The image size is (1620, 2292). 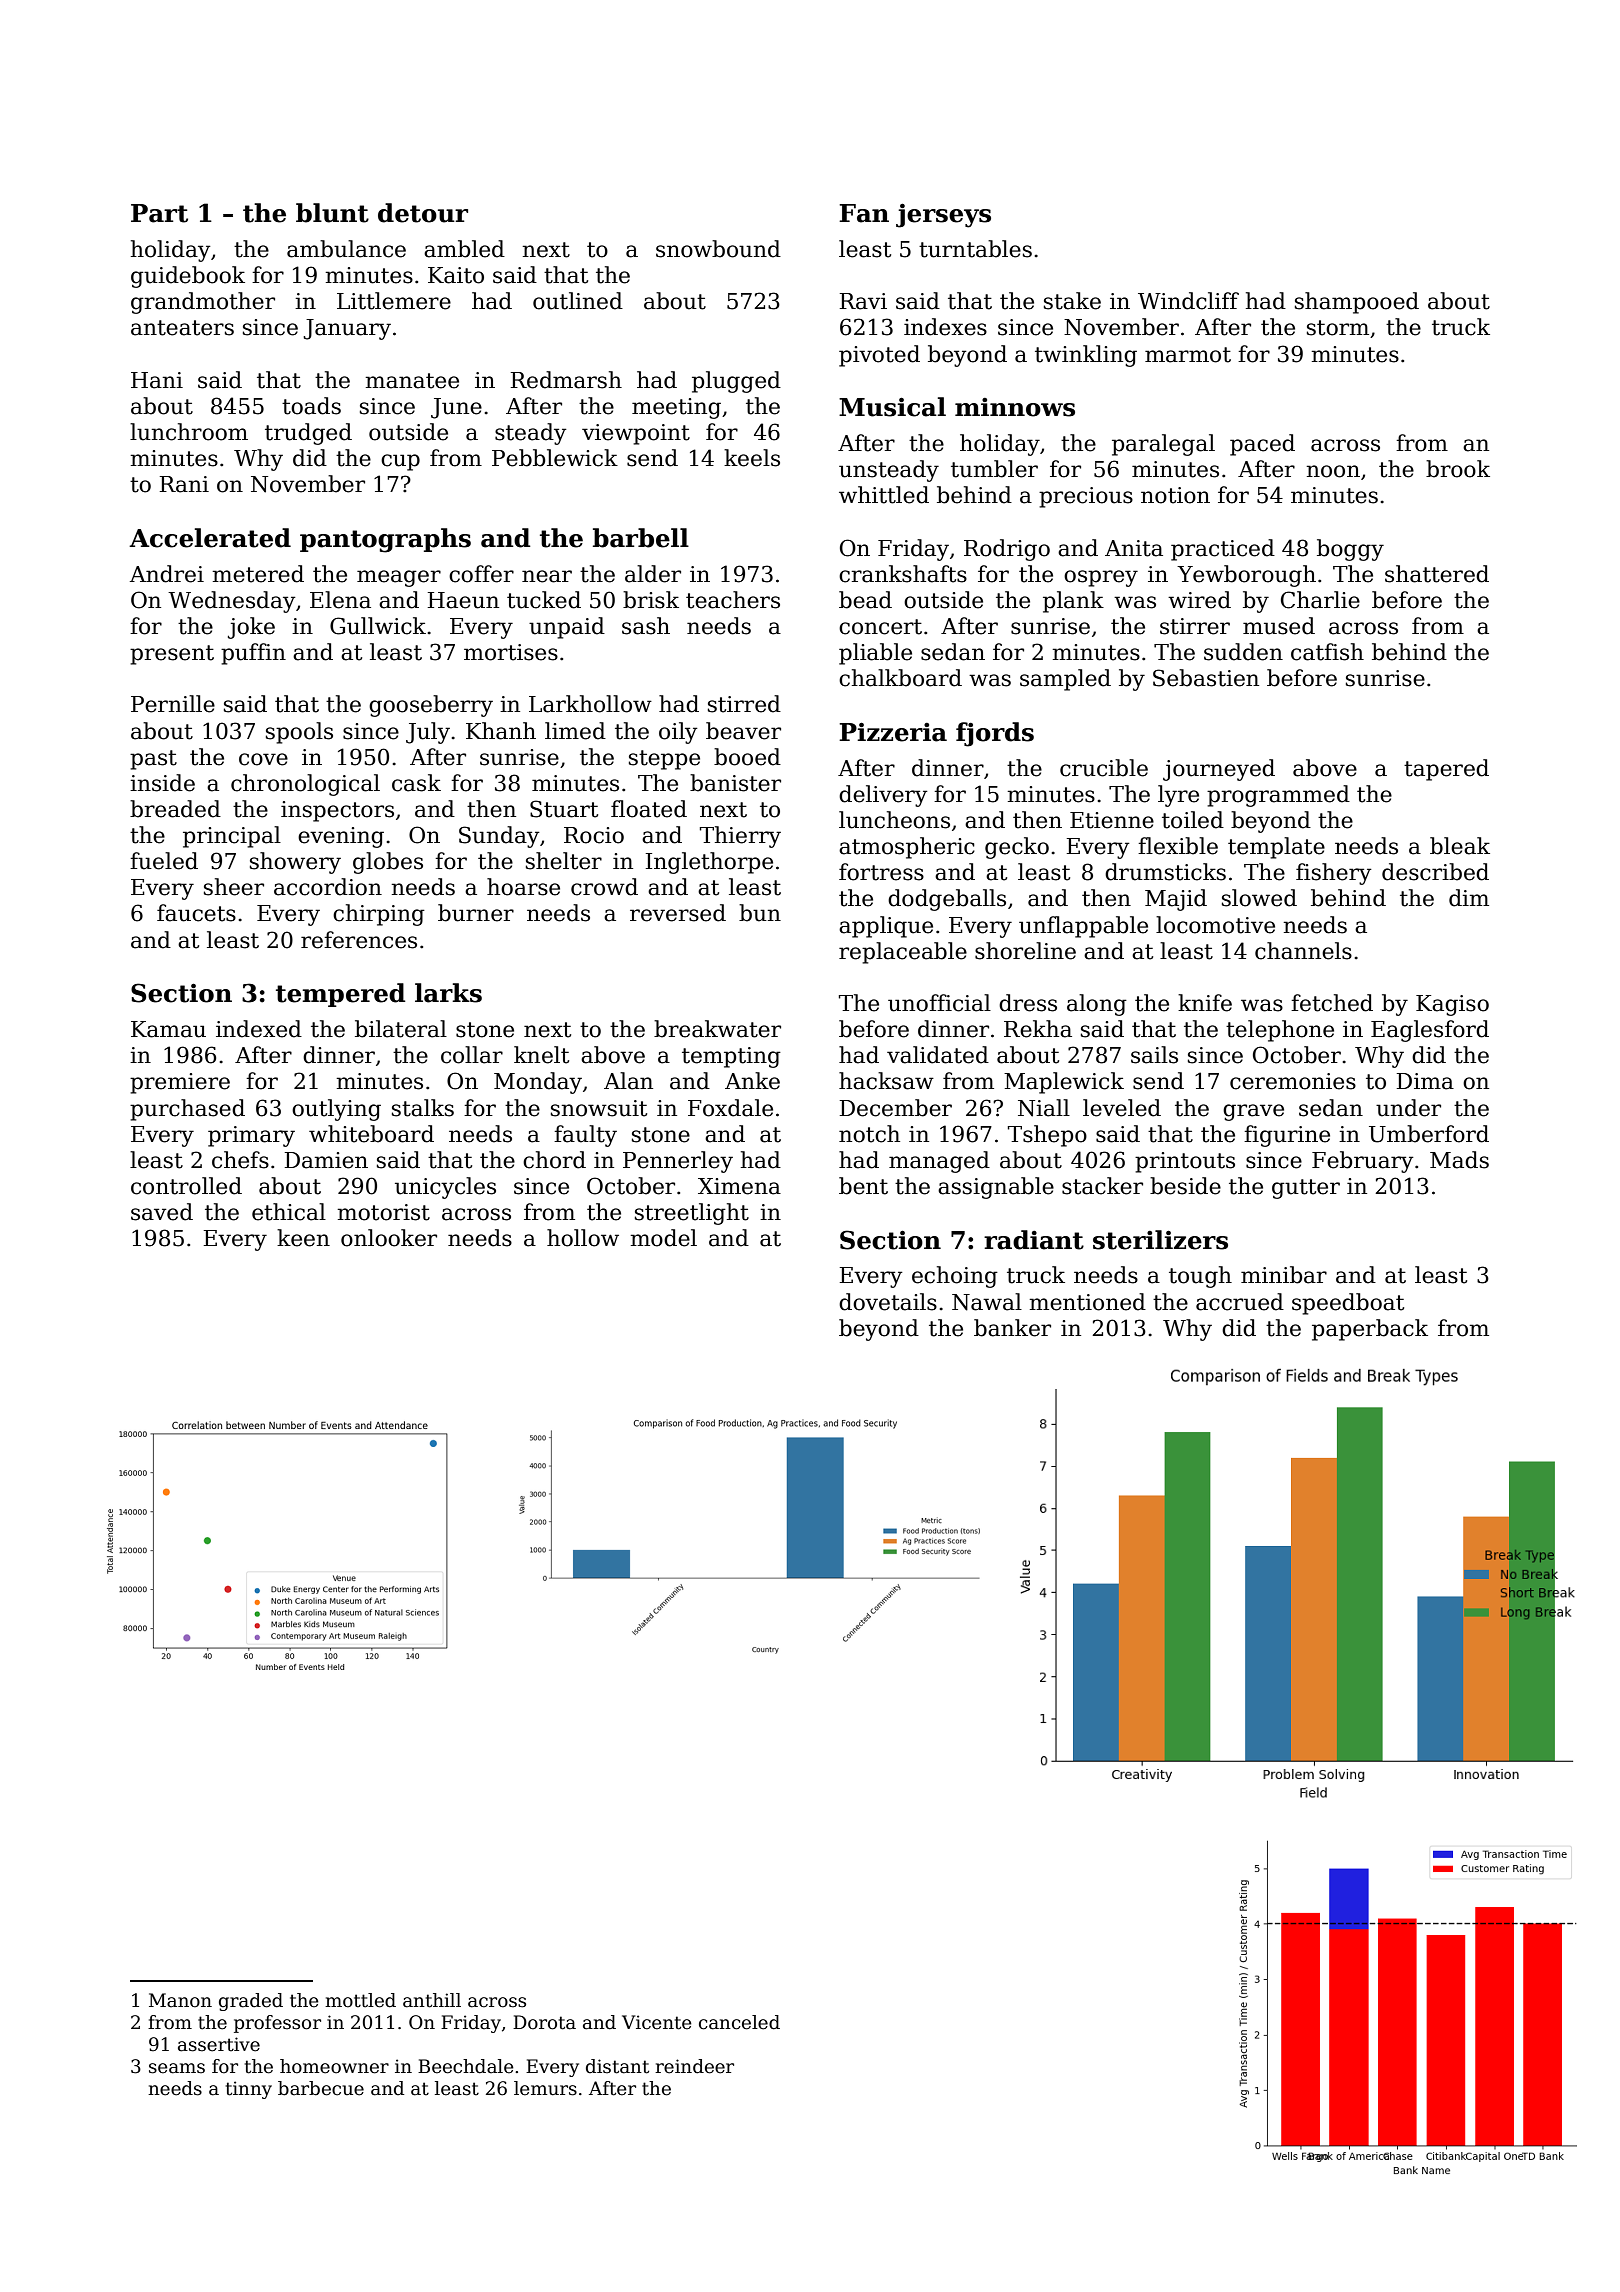 I want to click on Kamau, so click(x=168, y=1029).
